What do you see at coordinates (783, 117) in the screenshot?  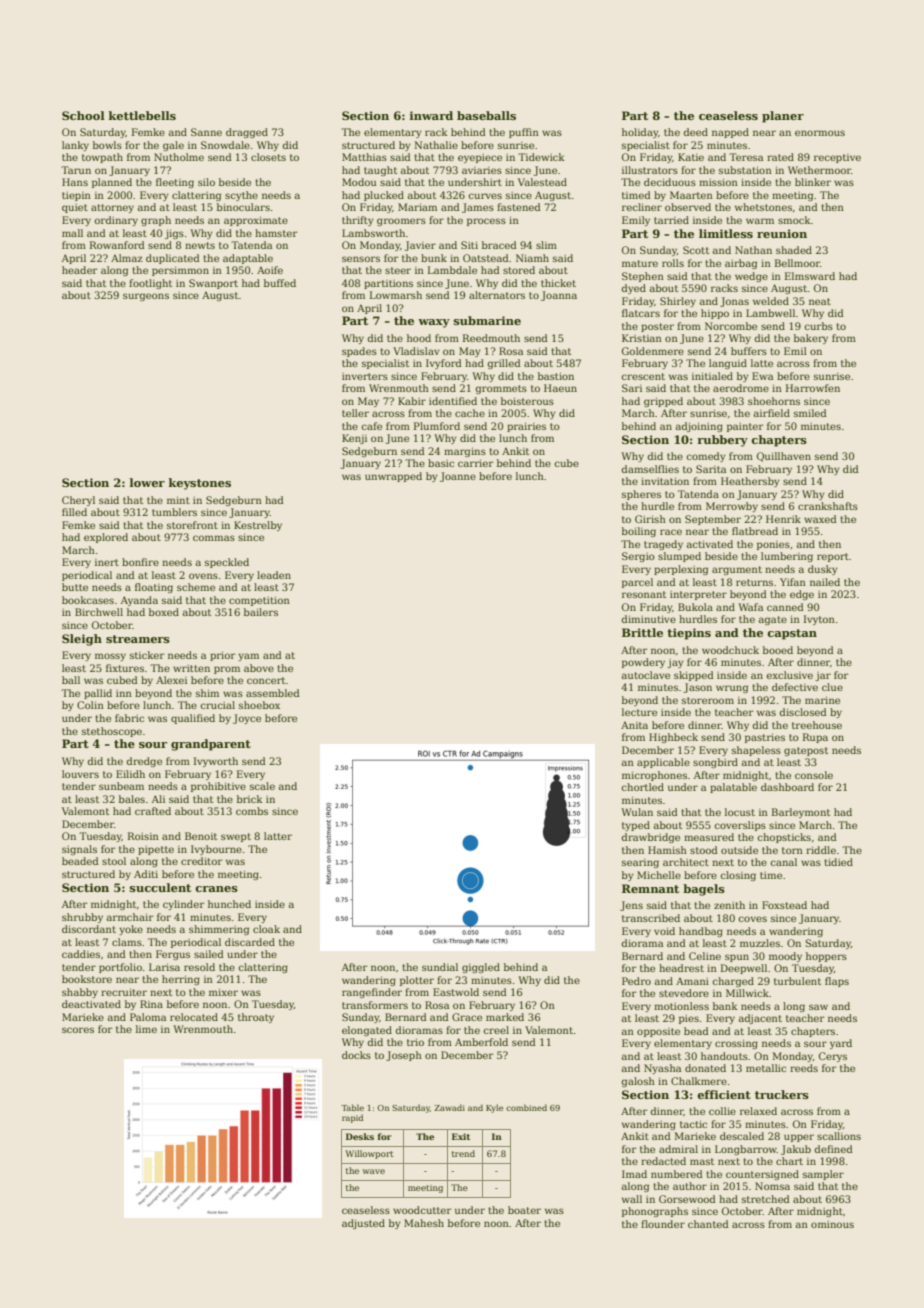 I see `planer` at bounding box center [783, 117].
